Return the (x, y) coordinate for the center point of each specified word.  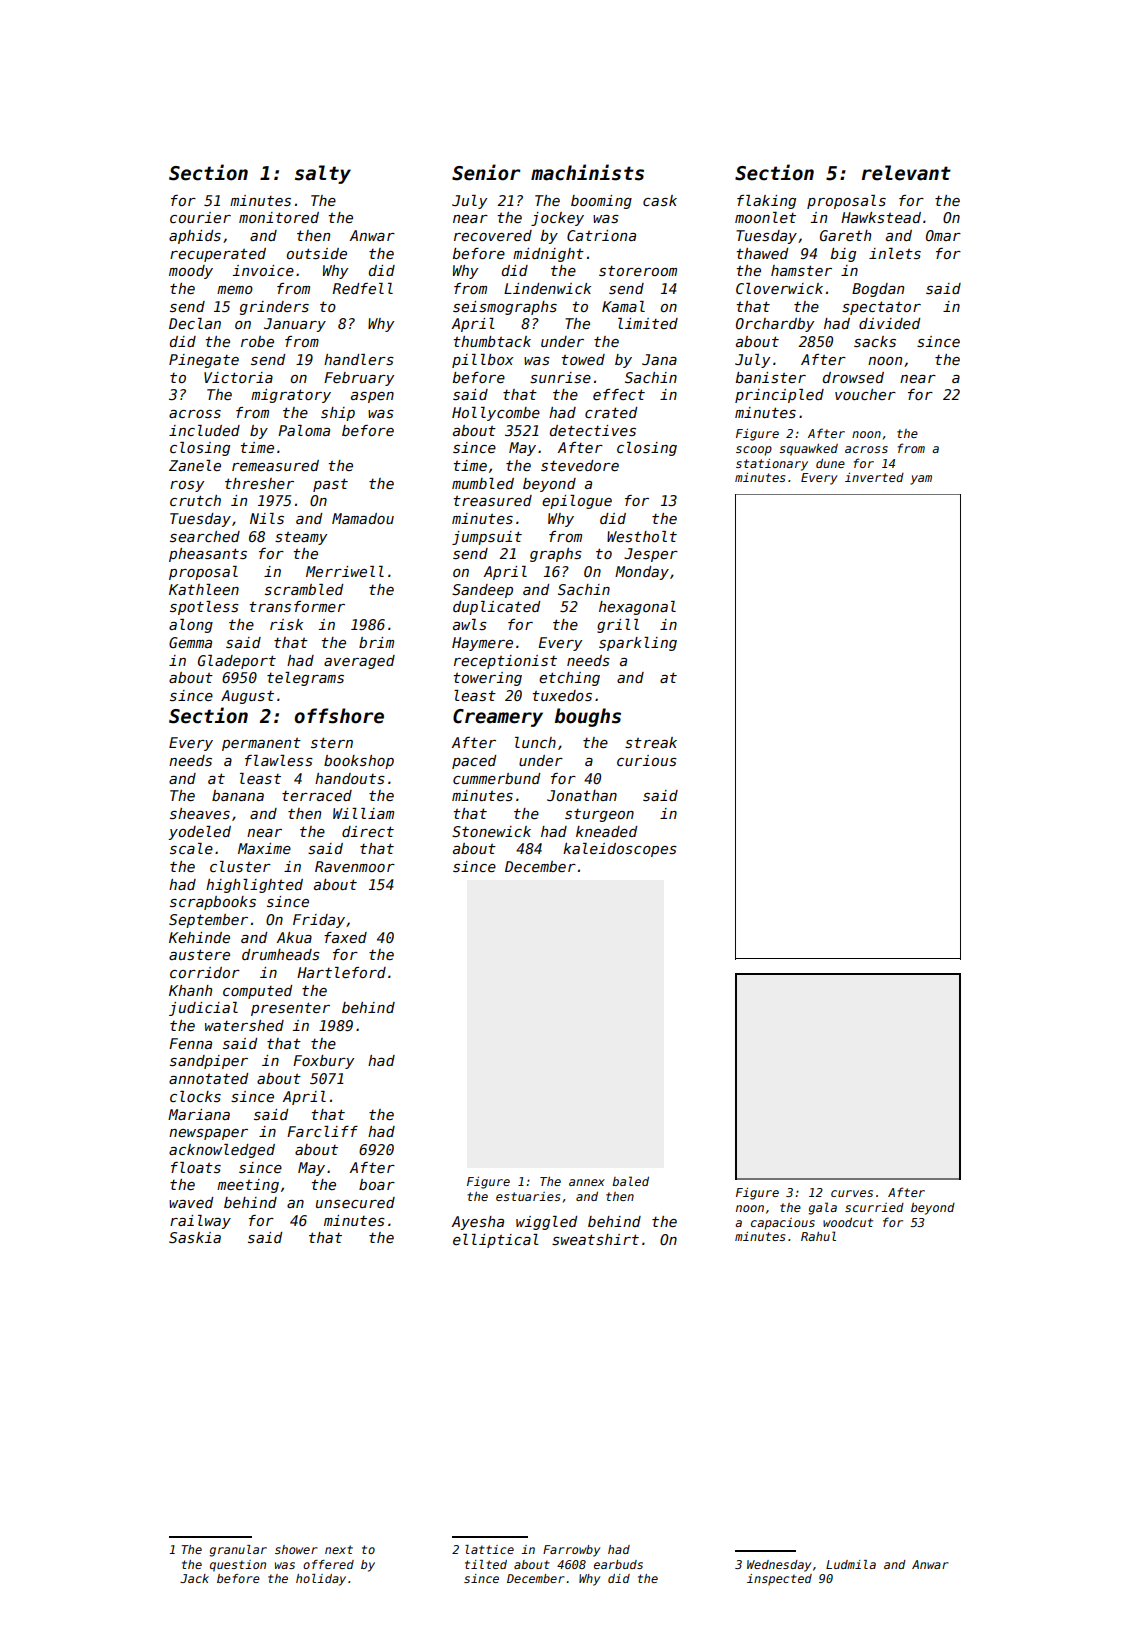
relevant (906, 173)
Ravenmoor (355, 866)
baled (630, 1181)
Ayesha (477, 1223)
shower (296, 1549)
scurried (874, 1207)
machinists (587, 172)
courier (200, 217)
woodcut (848, 1222)
